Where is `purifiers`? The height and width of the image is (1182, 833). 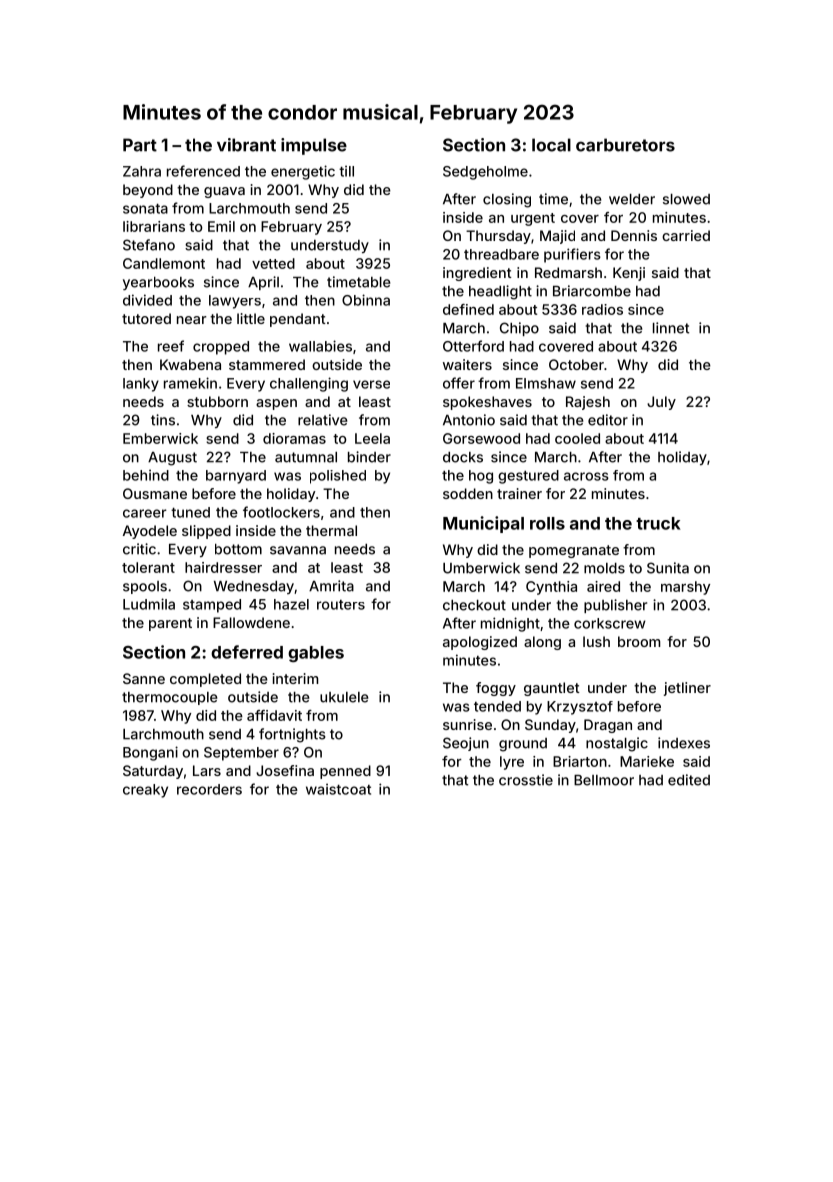 purifiers is located at coordinates (572, 255).
